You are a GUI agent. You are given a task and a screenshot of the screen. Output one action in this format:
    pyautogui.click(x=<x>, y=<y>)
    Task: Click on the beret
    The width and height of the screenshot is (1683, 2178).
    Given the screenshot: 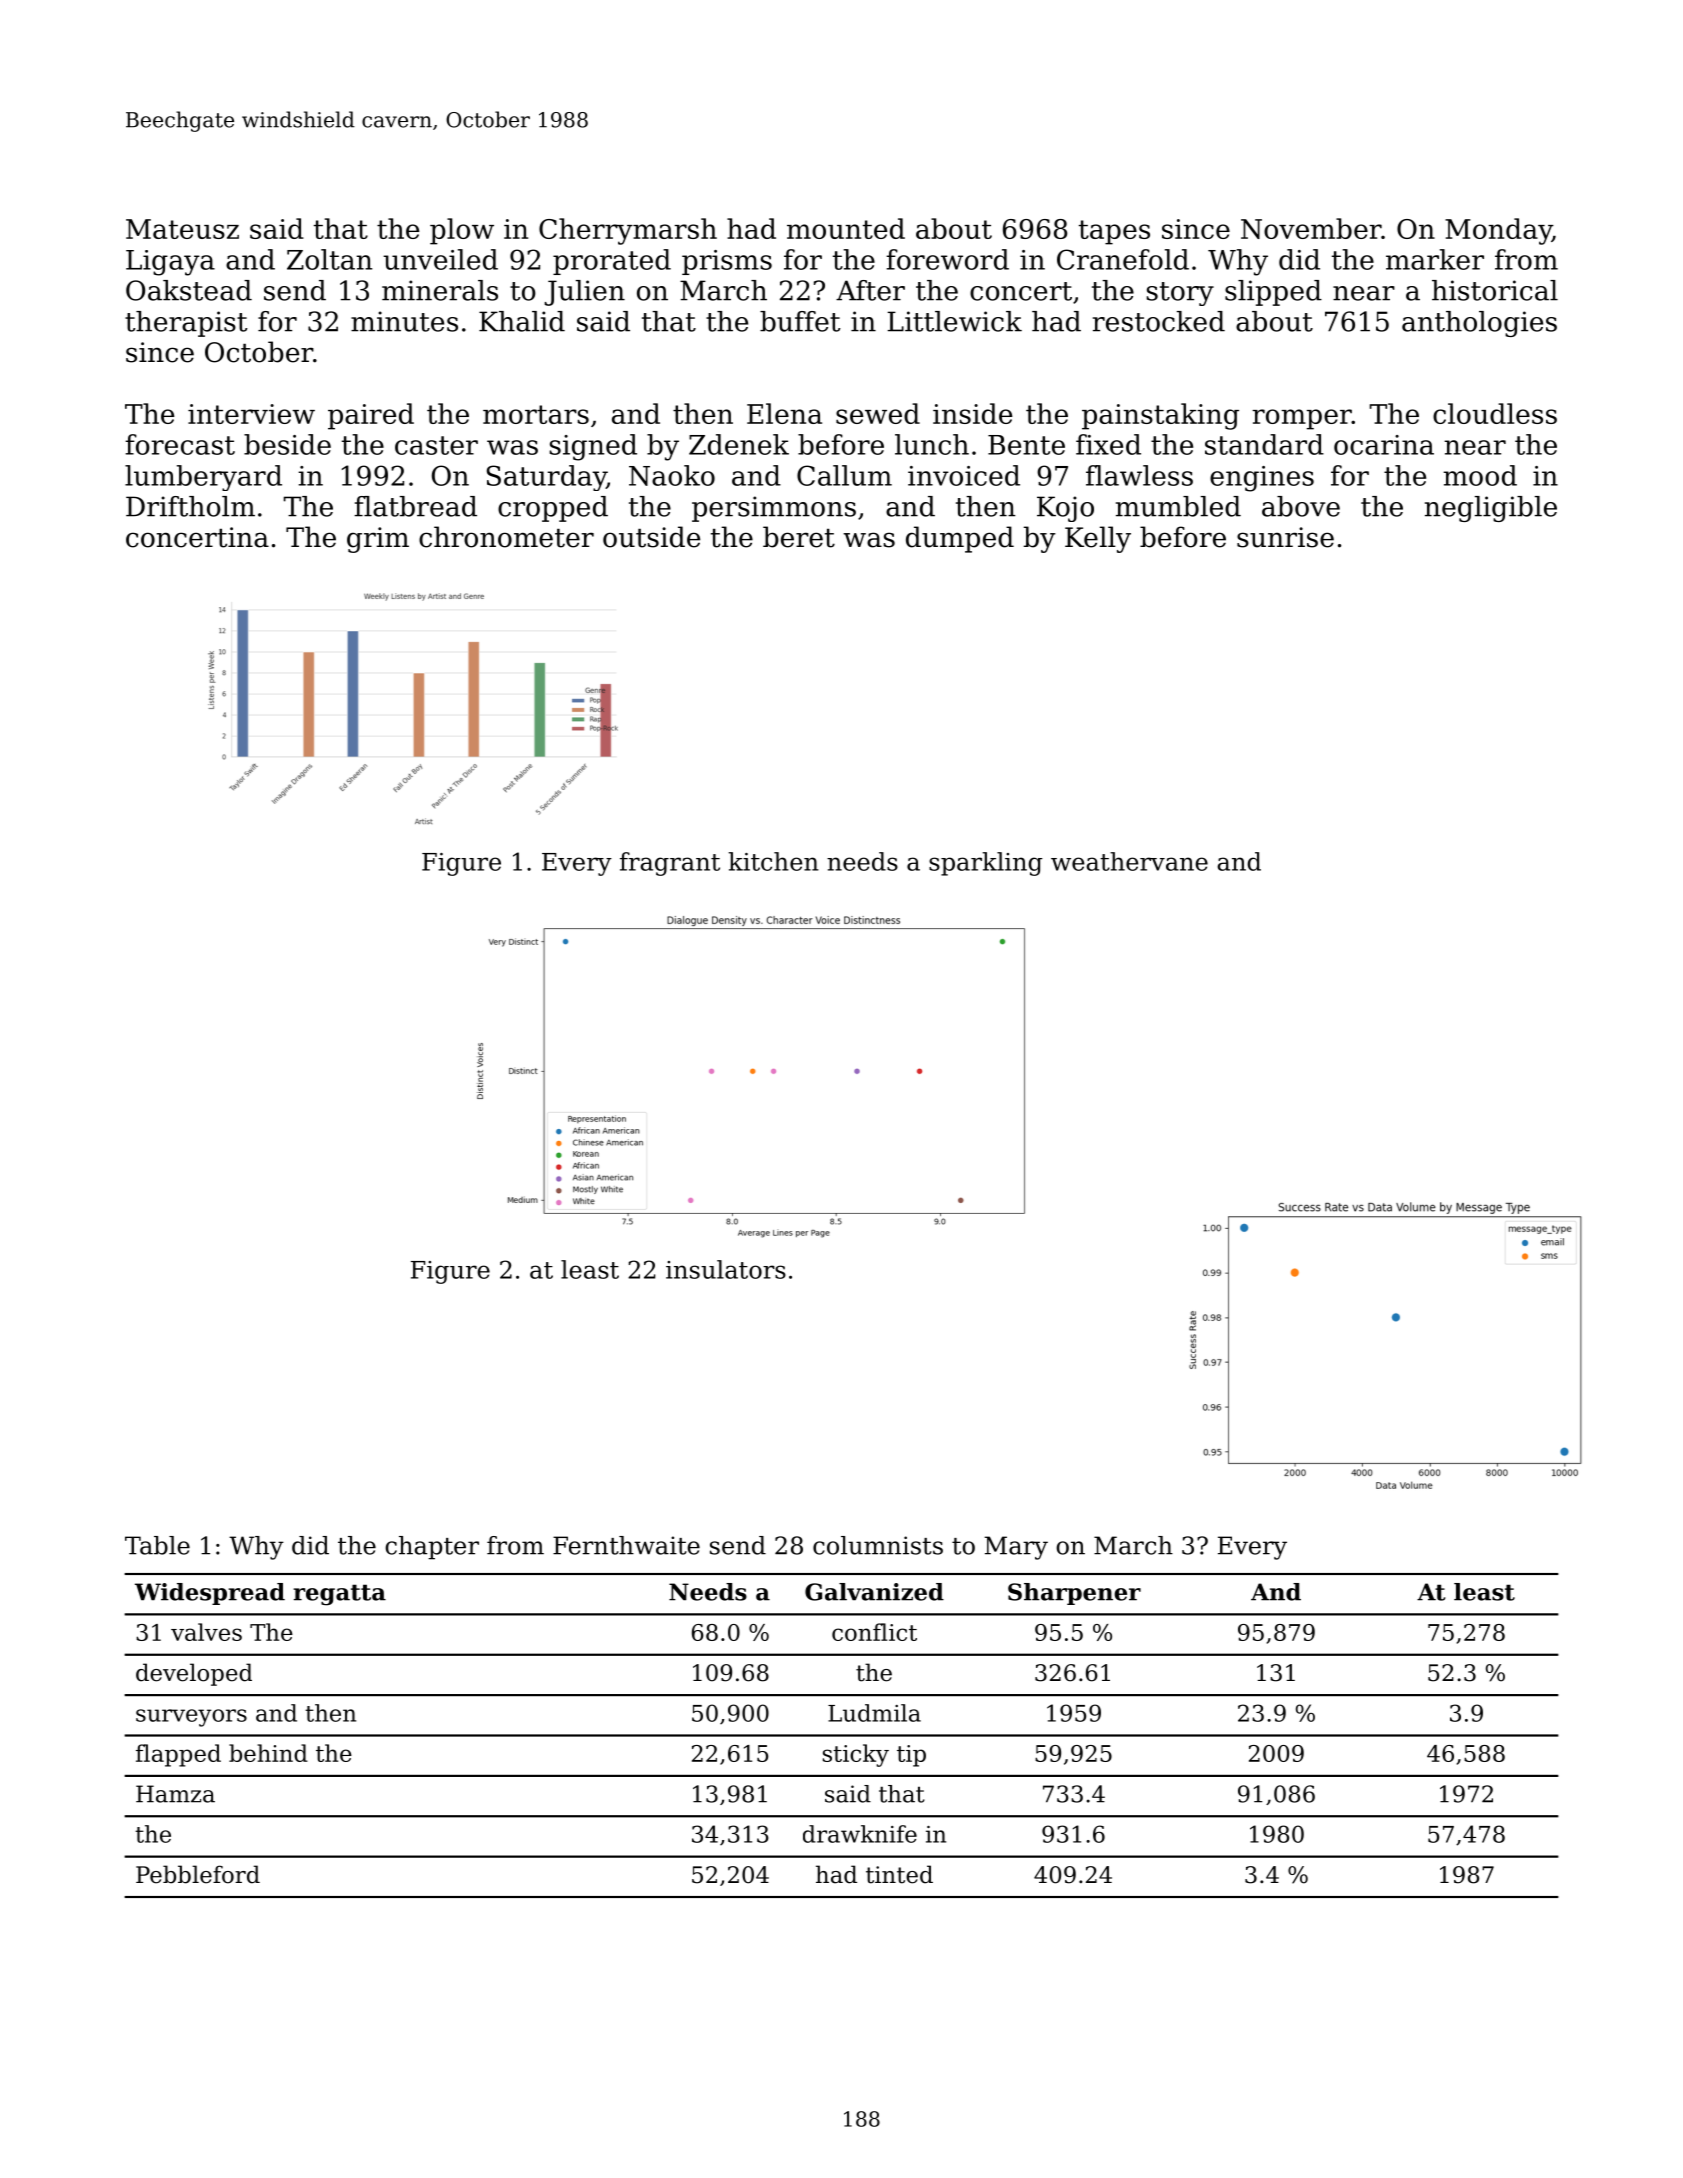 What is the action you would take?
    pyautogui.click(x=799, y=537)
